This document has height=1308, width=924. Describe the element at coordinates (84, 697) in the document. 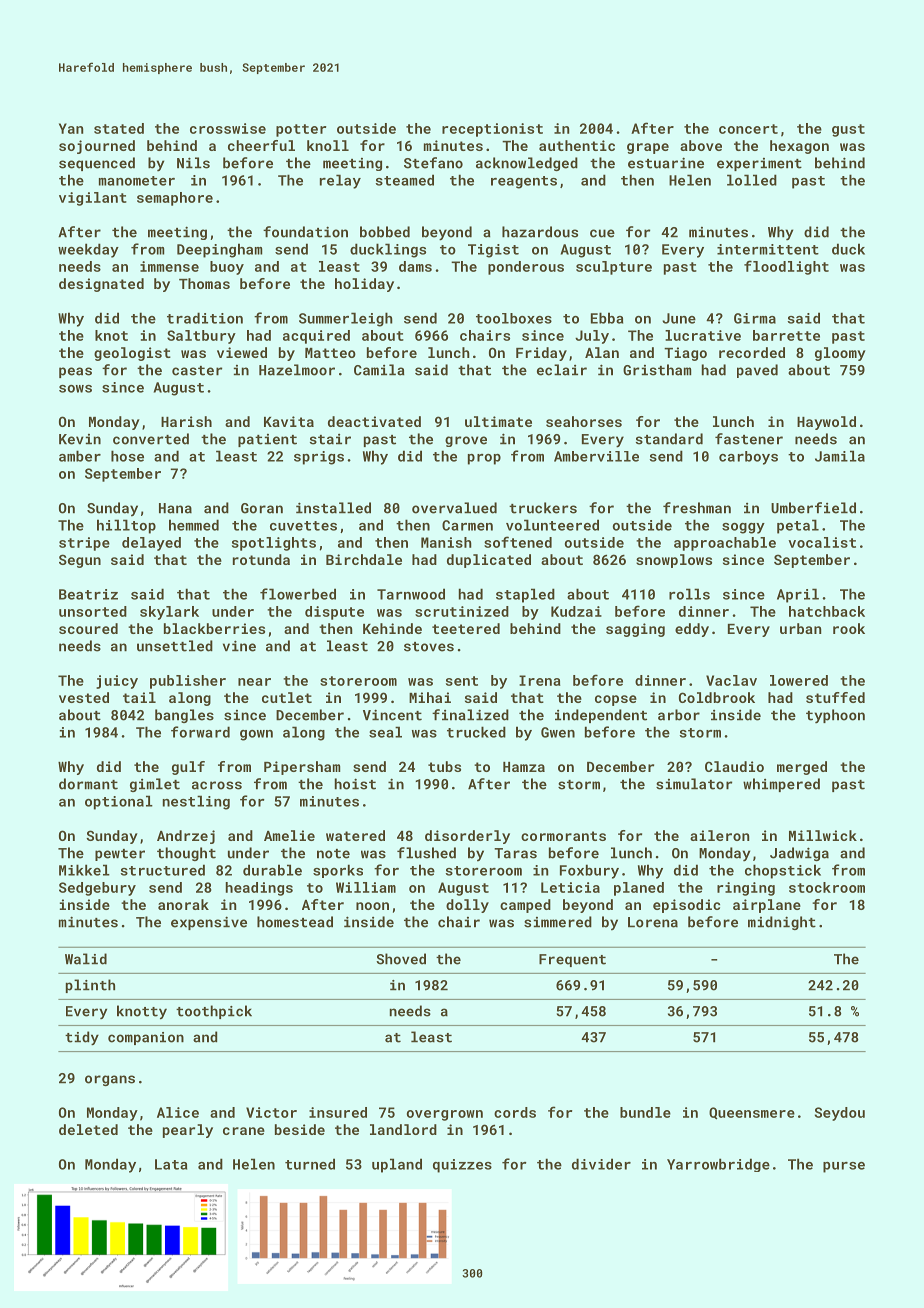

I see `vested` at that location.
